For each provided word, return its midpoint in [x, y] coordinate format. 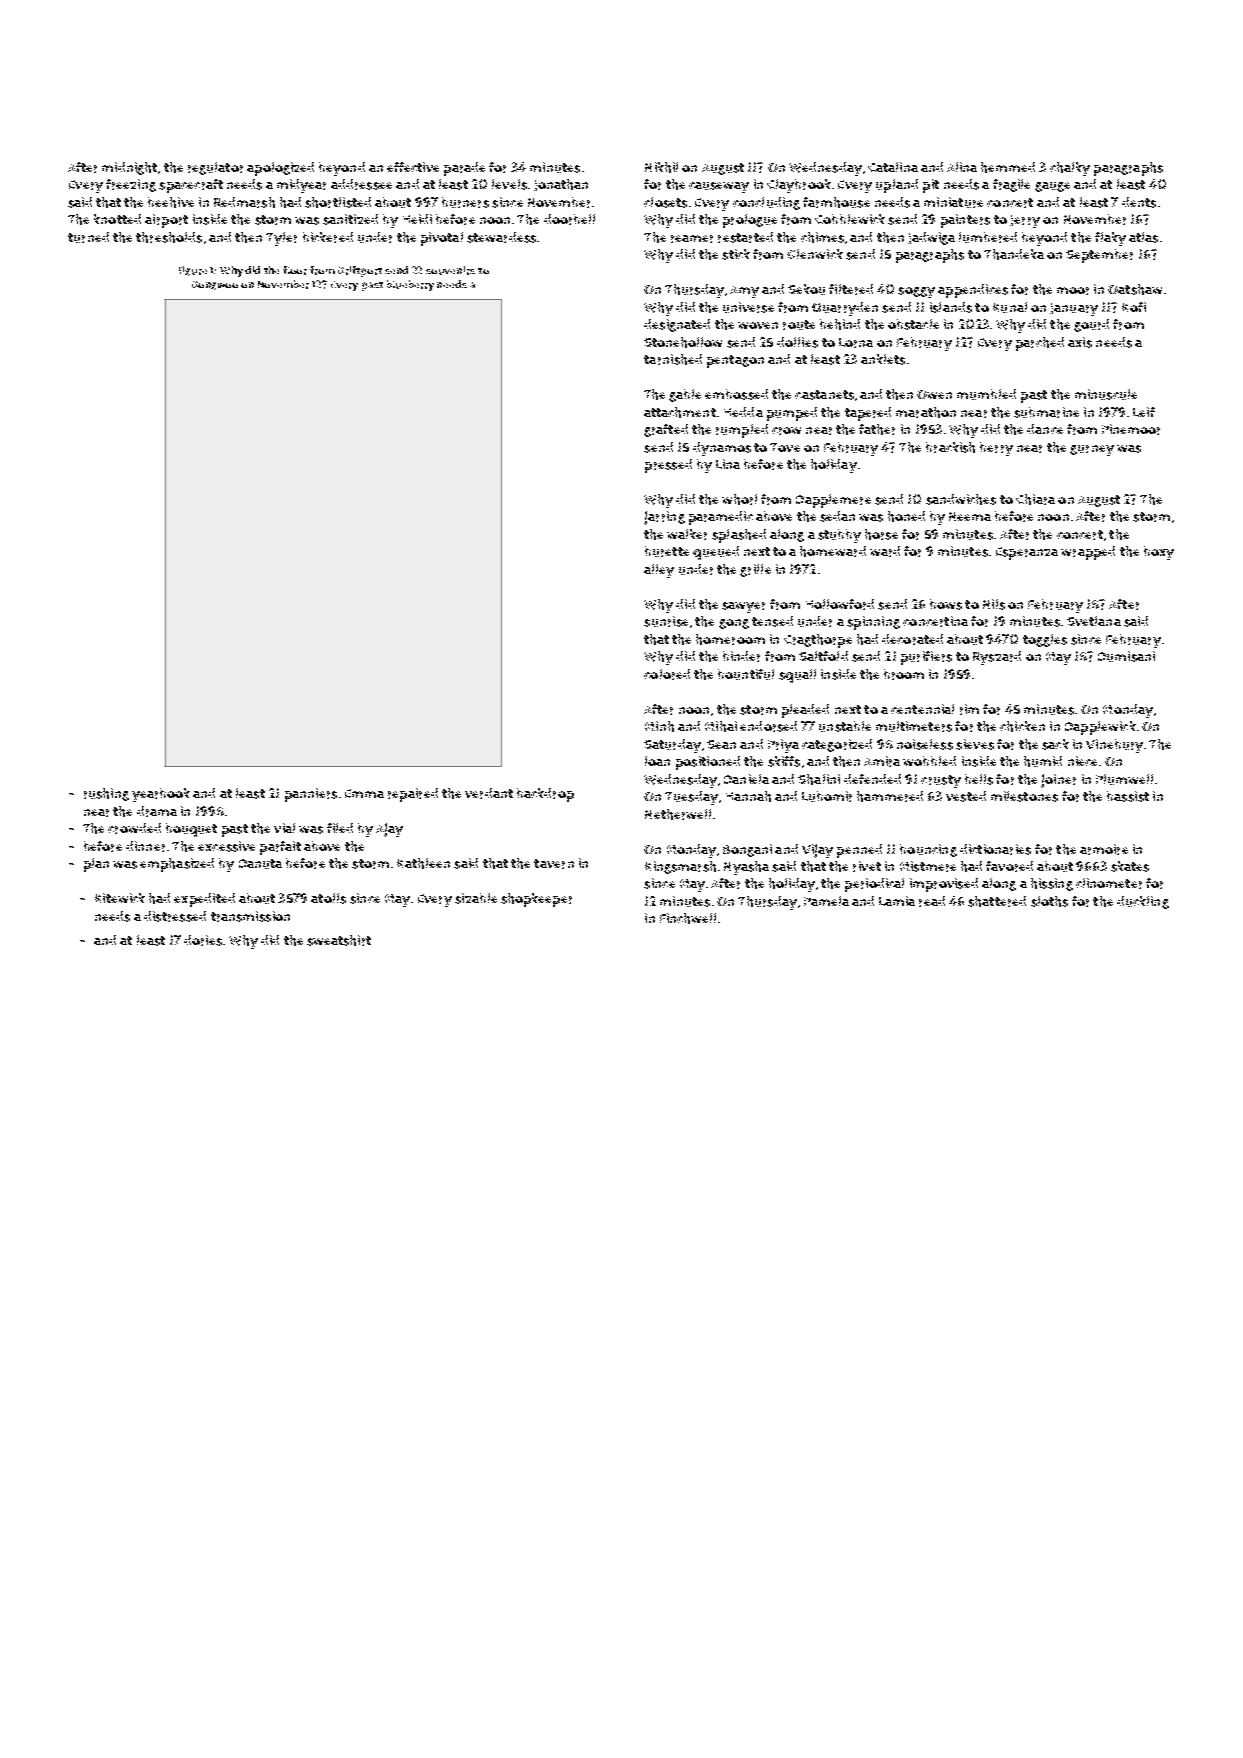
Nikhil [661, 167]
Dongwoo [215, 285]
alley [659, 571]
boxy [1159, 553]
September [1099, 256]
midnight [129, 168]
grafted [666, 430]
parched [1040, 344]
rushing [106, 794]
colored [667, 674]
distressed [175, 916]
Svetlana [1094, 621]
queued [716, 553]
